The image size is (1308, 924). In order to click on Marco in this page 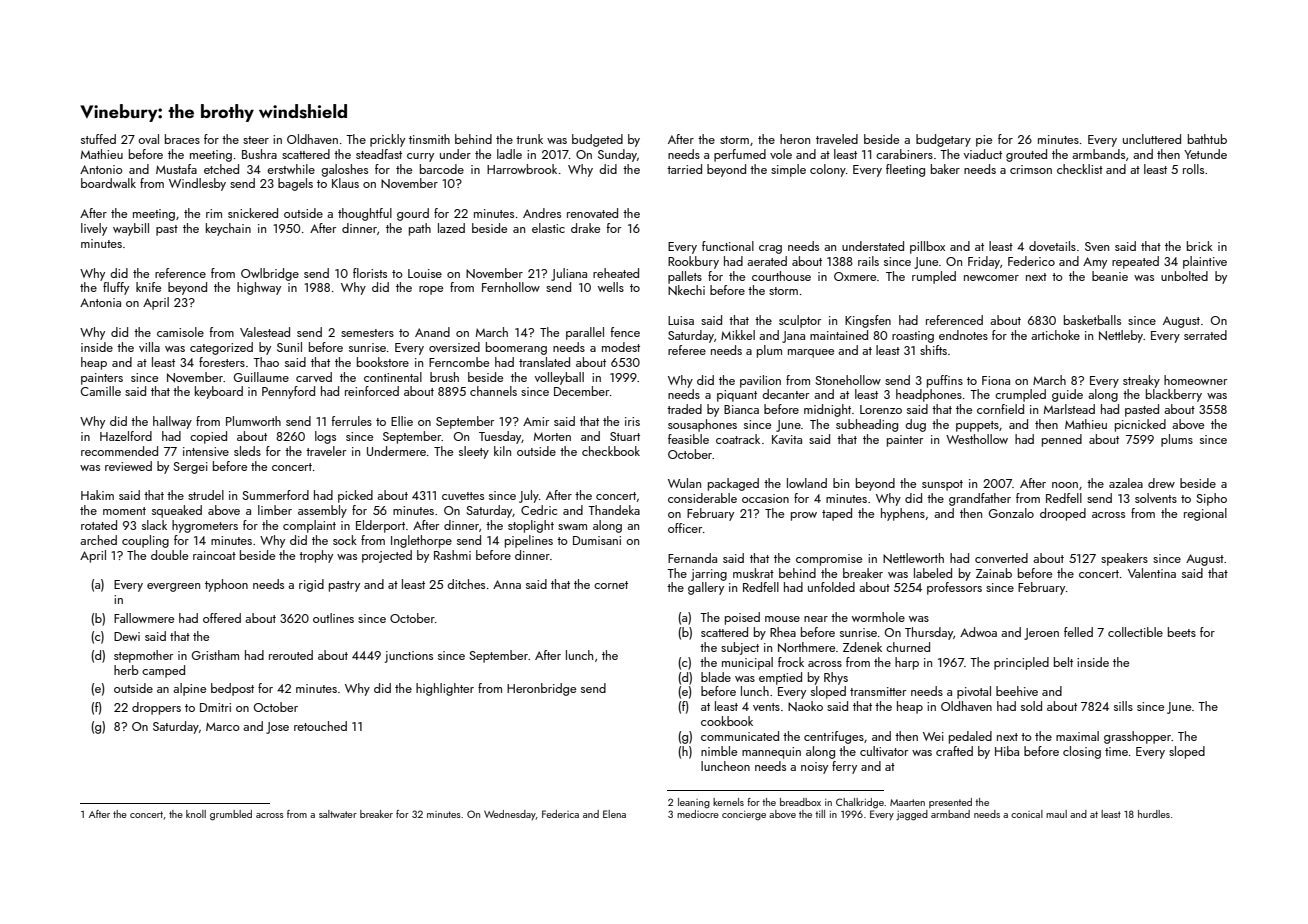, I will do `click(223, 726)`.
